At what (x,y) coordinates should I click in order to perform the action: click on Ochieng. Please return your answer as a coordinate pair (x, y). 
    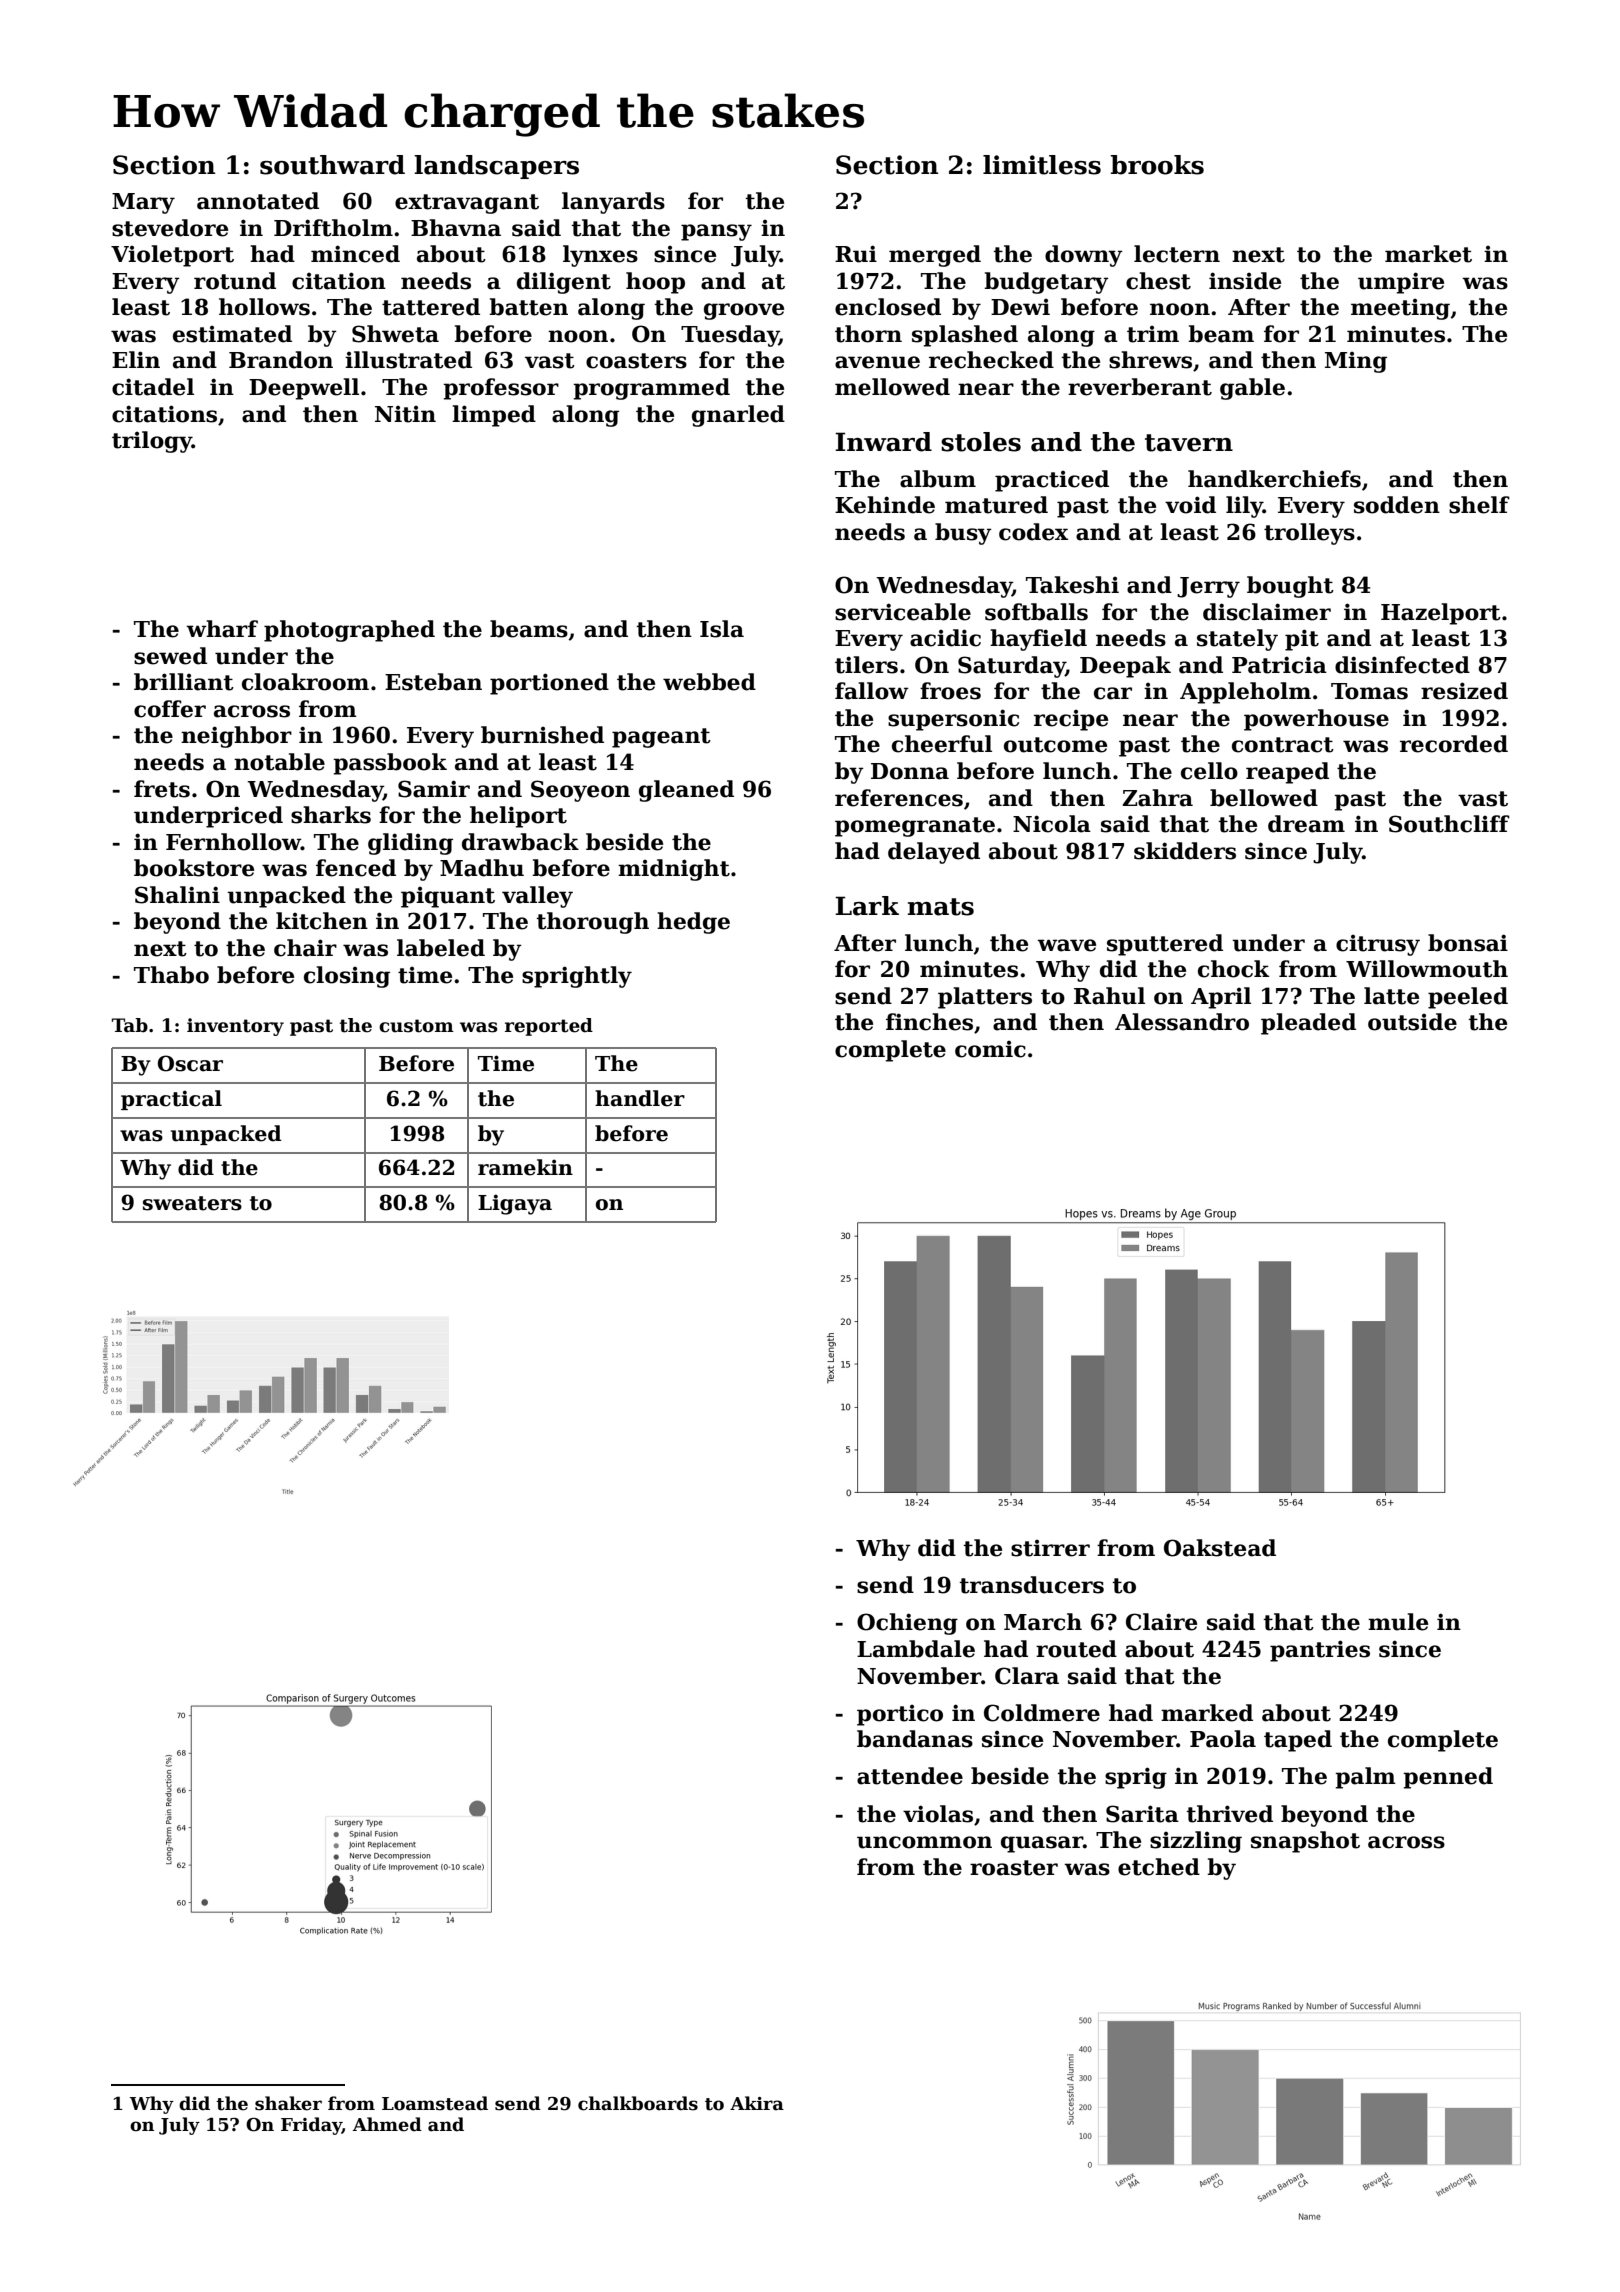
    Looking at the image, I should click on (907, 1624).
